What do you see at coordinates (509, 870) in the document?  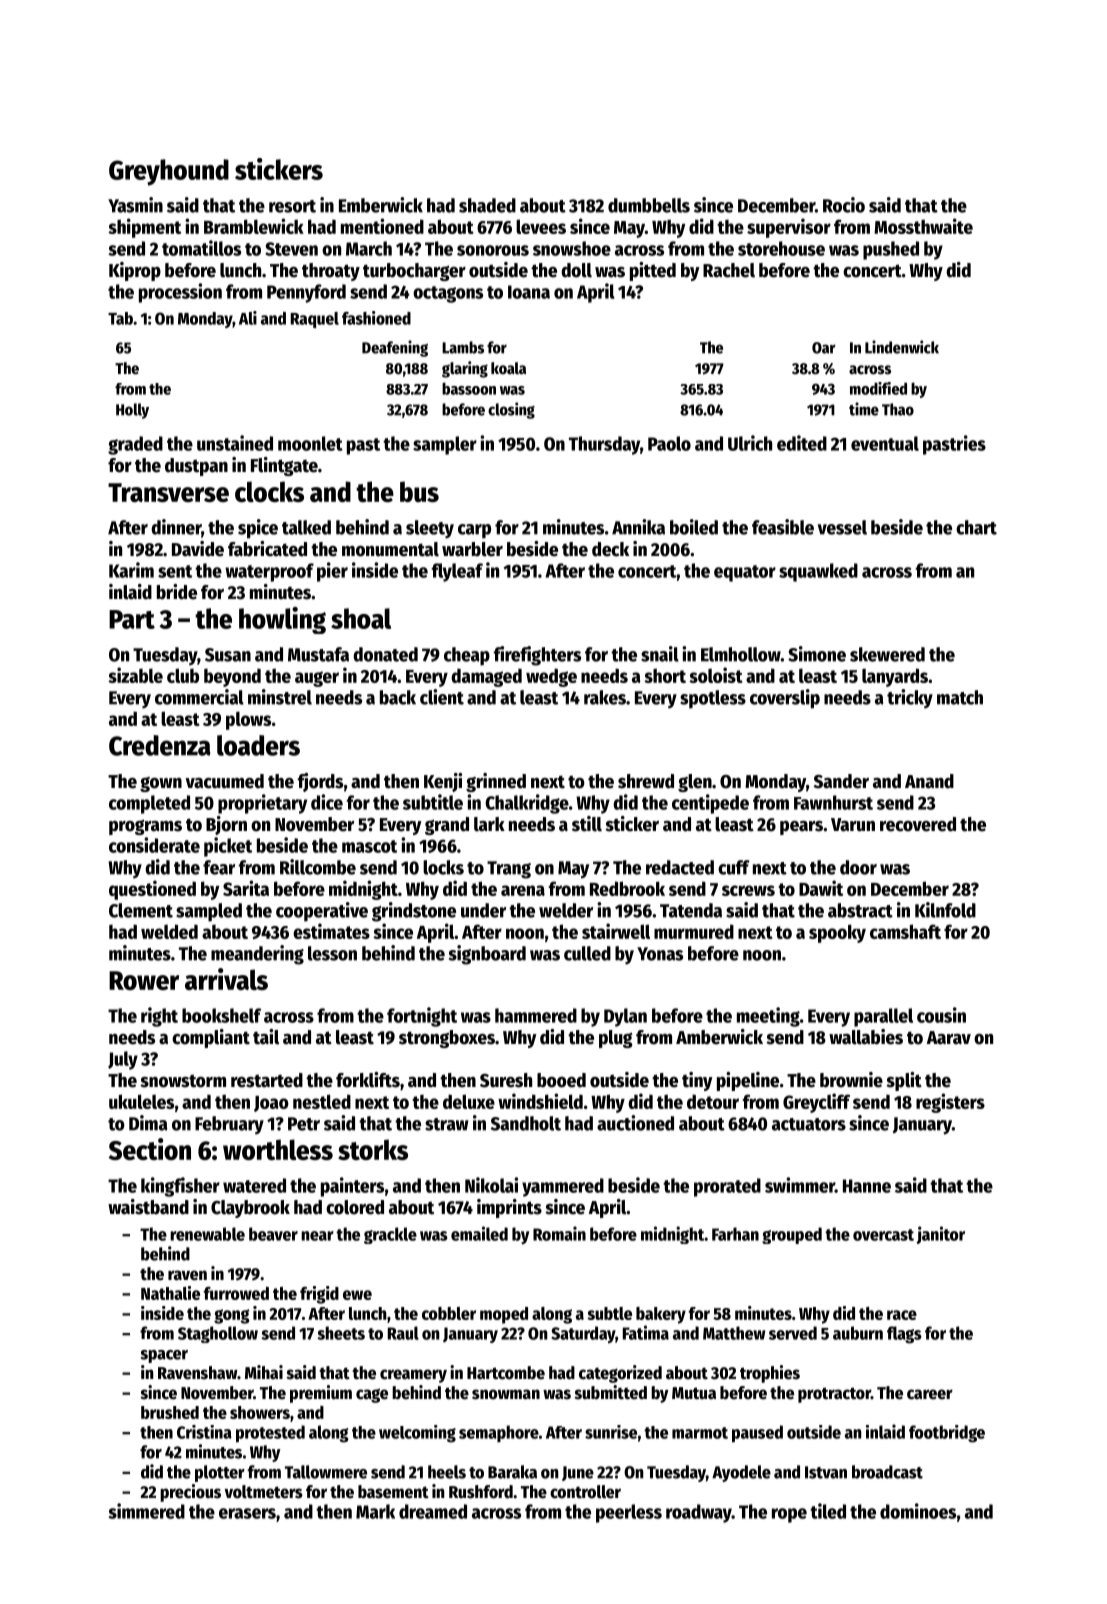 I see `Trang` at bounding box center [509, 870].
